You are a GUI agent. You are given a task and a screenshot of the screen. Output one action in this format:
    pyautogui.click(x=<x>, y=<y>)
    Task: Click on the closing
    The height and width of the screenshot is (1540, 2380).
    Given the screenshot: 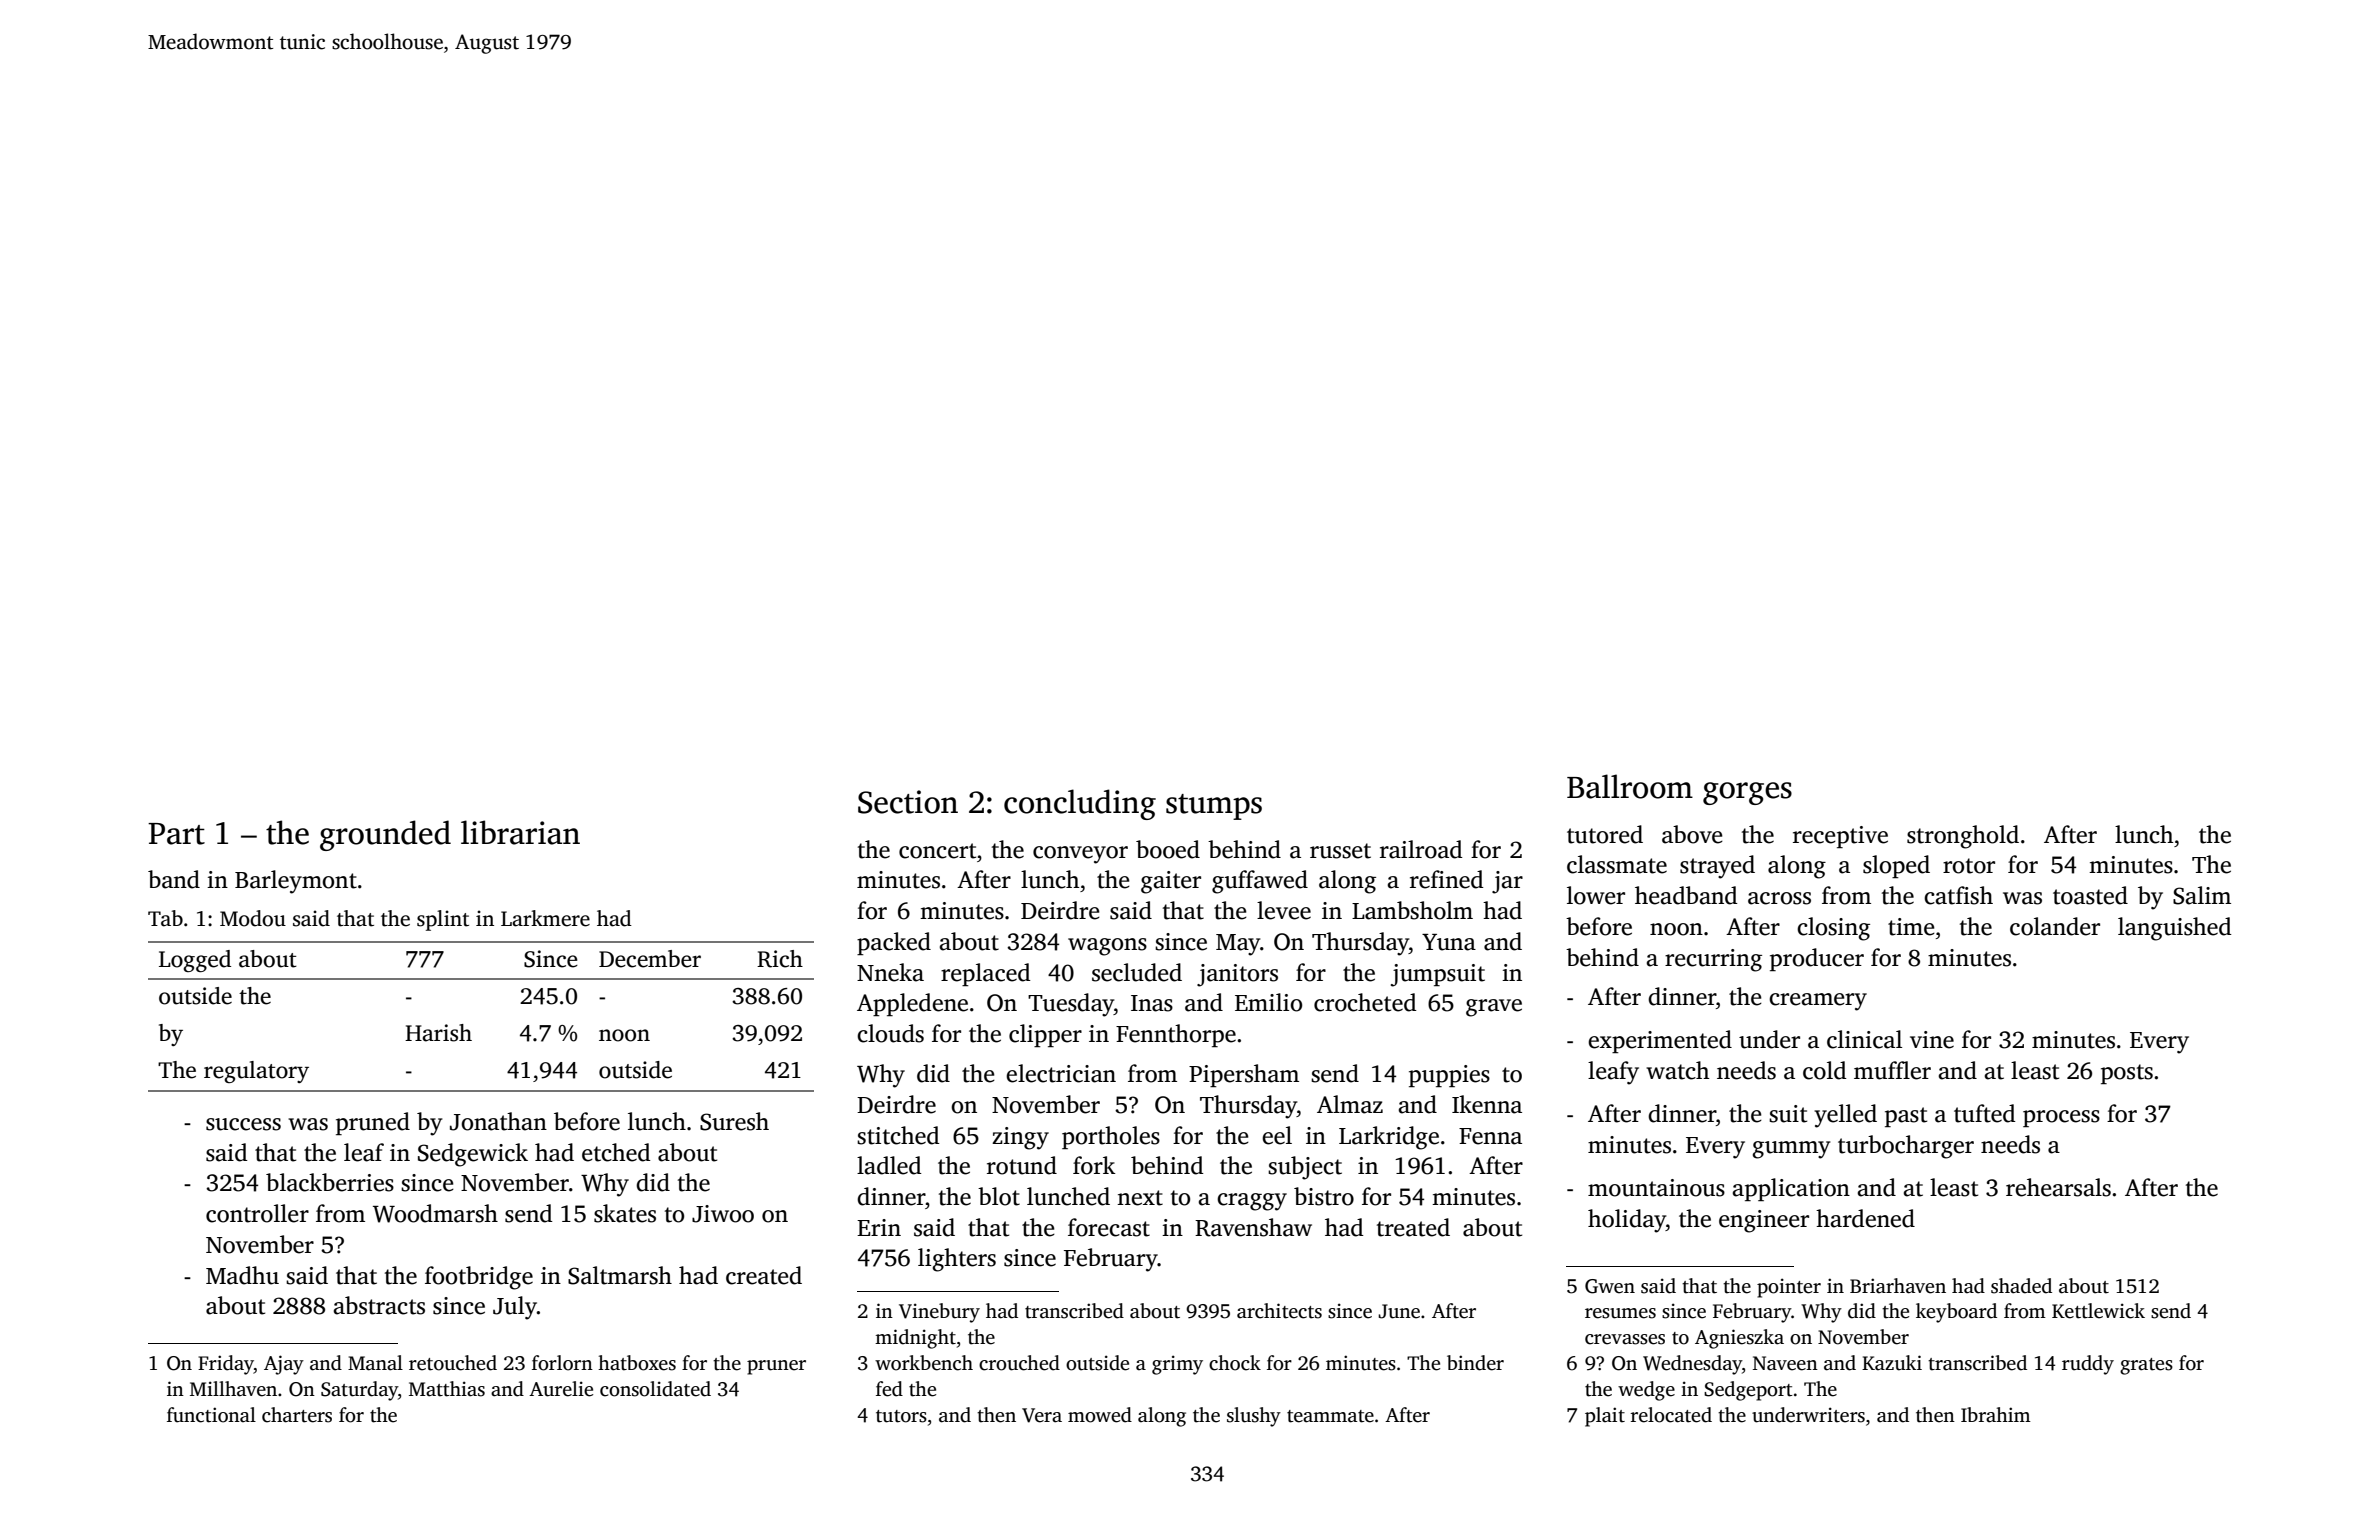 What is the action you would take?
    pyautogui.click(x=1833, y=929)
